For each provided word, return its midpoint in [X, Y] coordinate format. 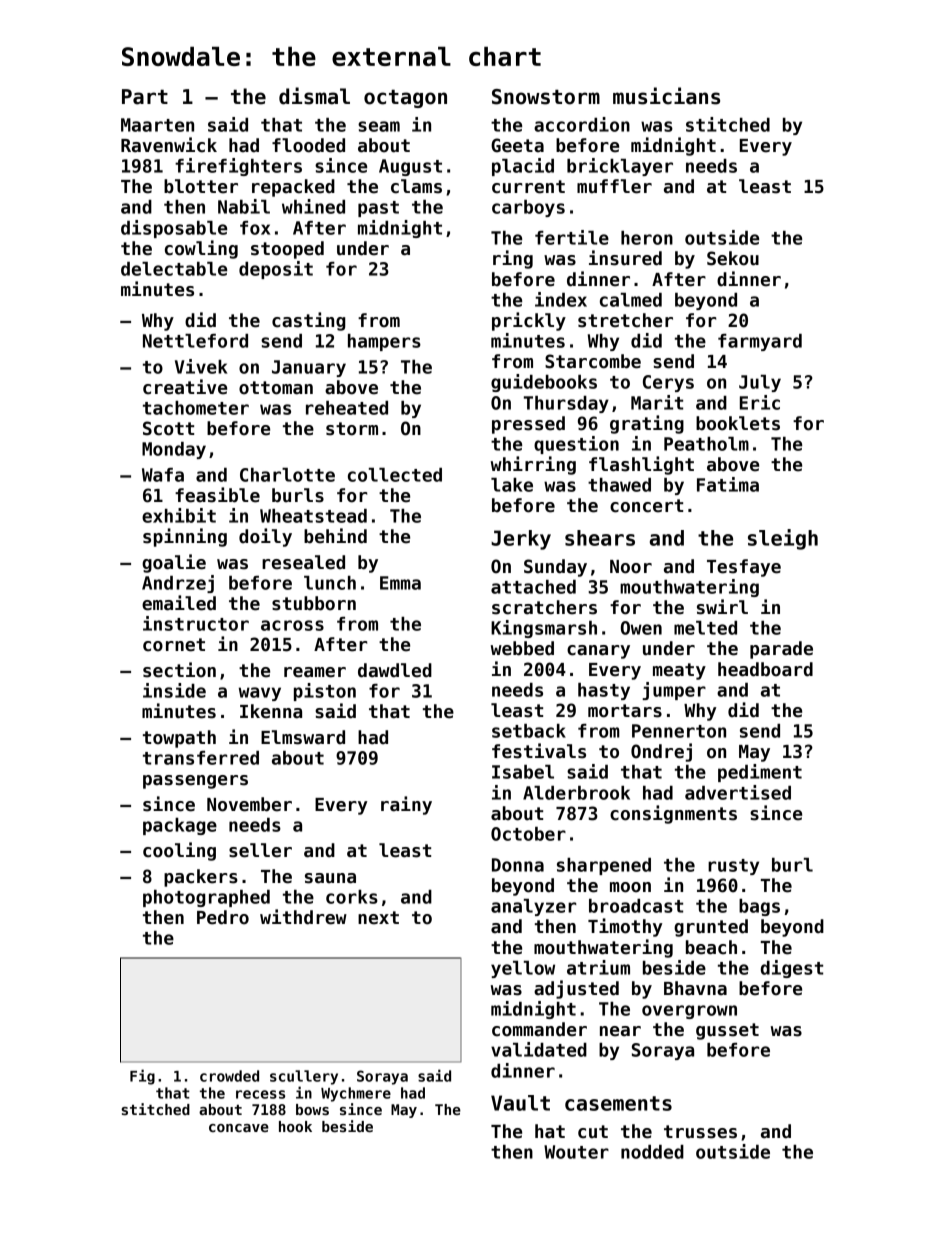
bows [312, 1109]
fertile [572, 237]
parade [781, 650]
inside [174, 690]
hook [295, 1126]
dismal [314, 96]
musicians [666, 96]
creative [185, 387]
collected [395, 475]
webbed [522, 648]
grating [647, 424]
